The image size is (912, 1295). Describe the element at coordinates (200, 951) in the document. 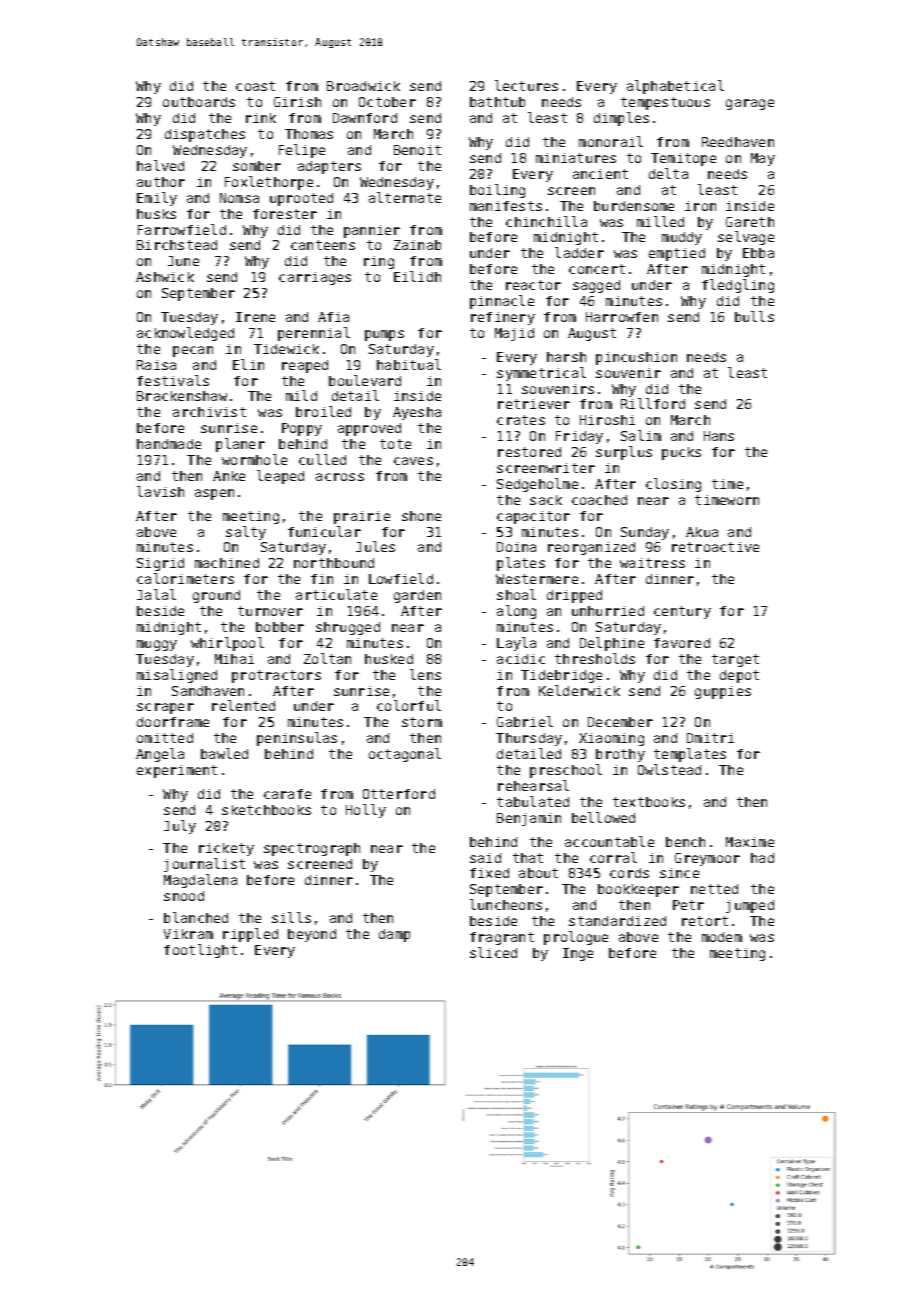

I see `footlight` at that location.
